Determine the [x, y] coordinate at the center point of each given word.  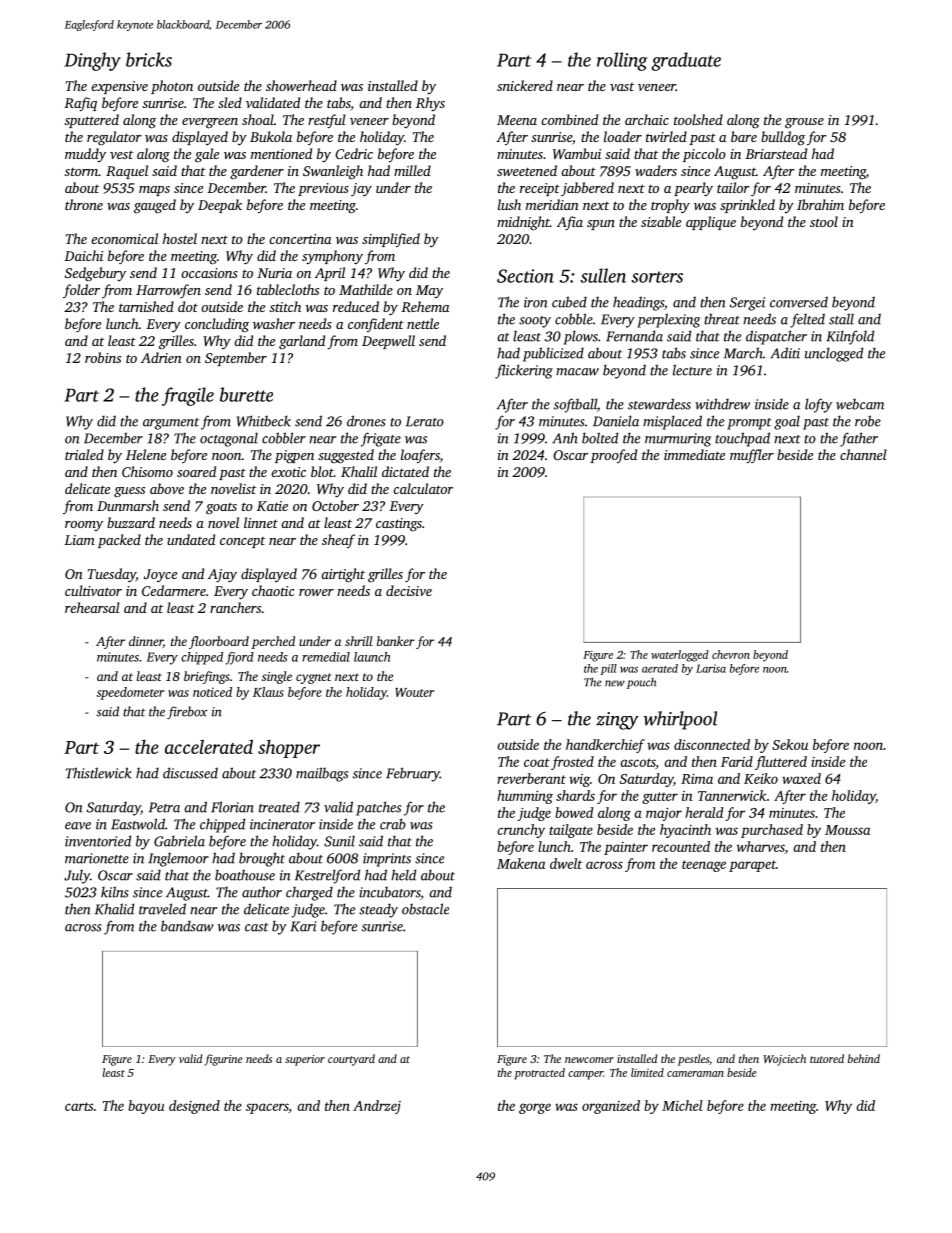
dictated [405, 471]
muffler [752, 456]
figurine [223, 1060]
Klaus [268, 692]
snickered [525, 85]
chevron [731, 654]
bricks [149, 59]
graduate [686, 61]
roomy [84, 526]
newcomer [589, 1060]
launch [372, 657]
